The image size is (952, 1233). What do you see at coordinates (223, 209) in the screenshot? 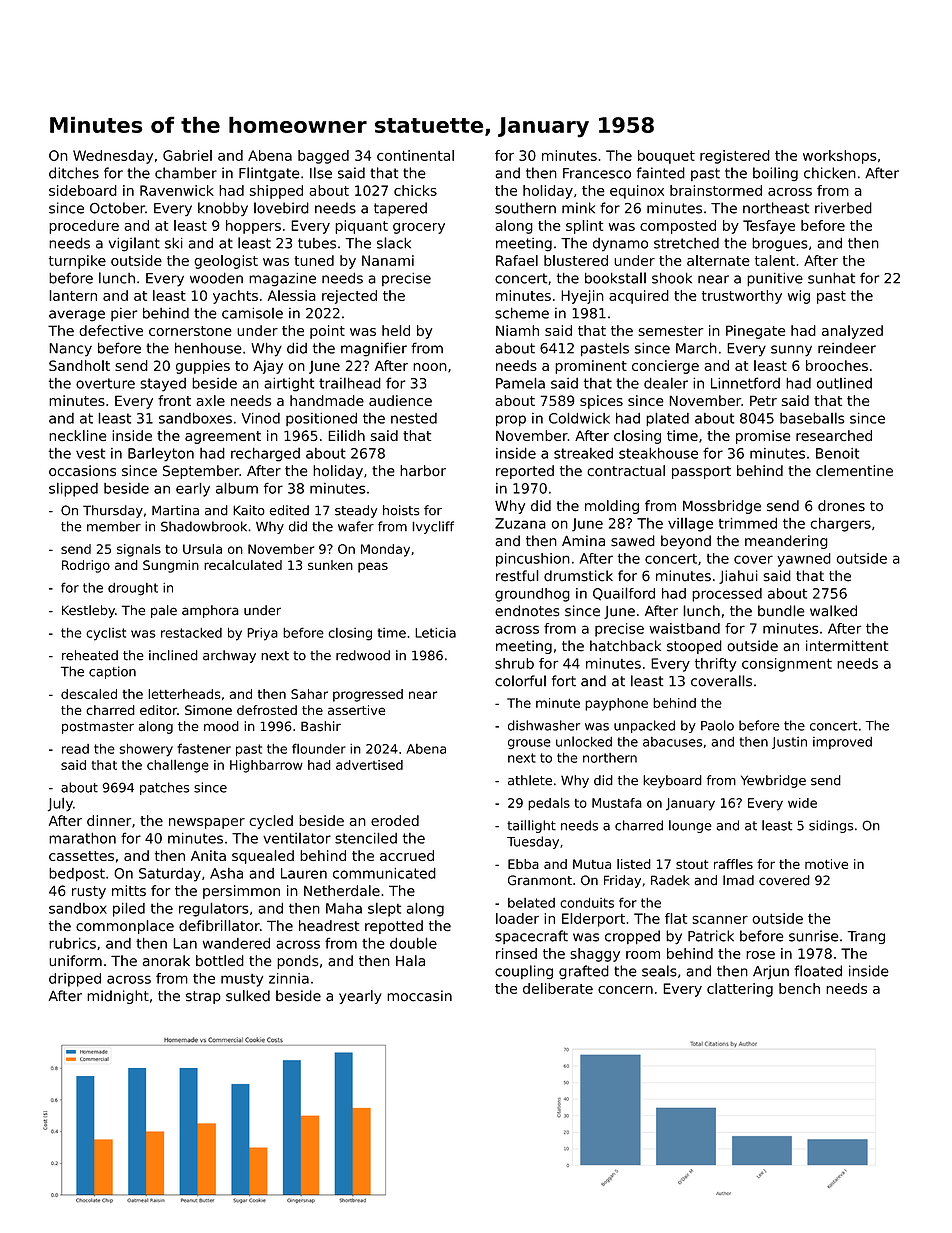
I see `knobby` at bounding box center [223, 209].
